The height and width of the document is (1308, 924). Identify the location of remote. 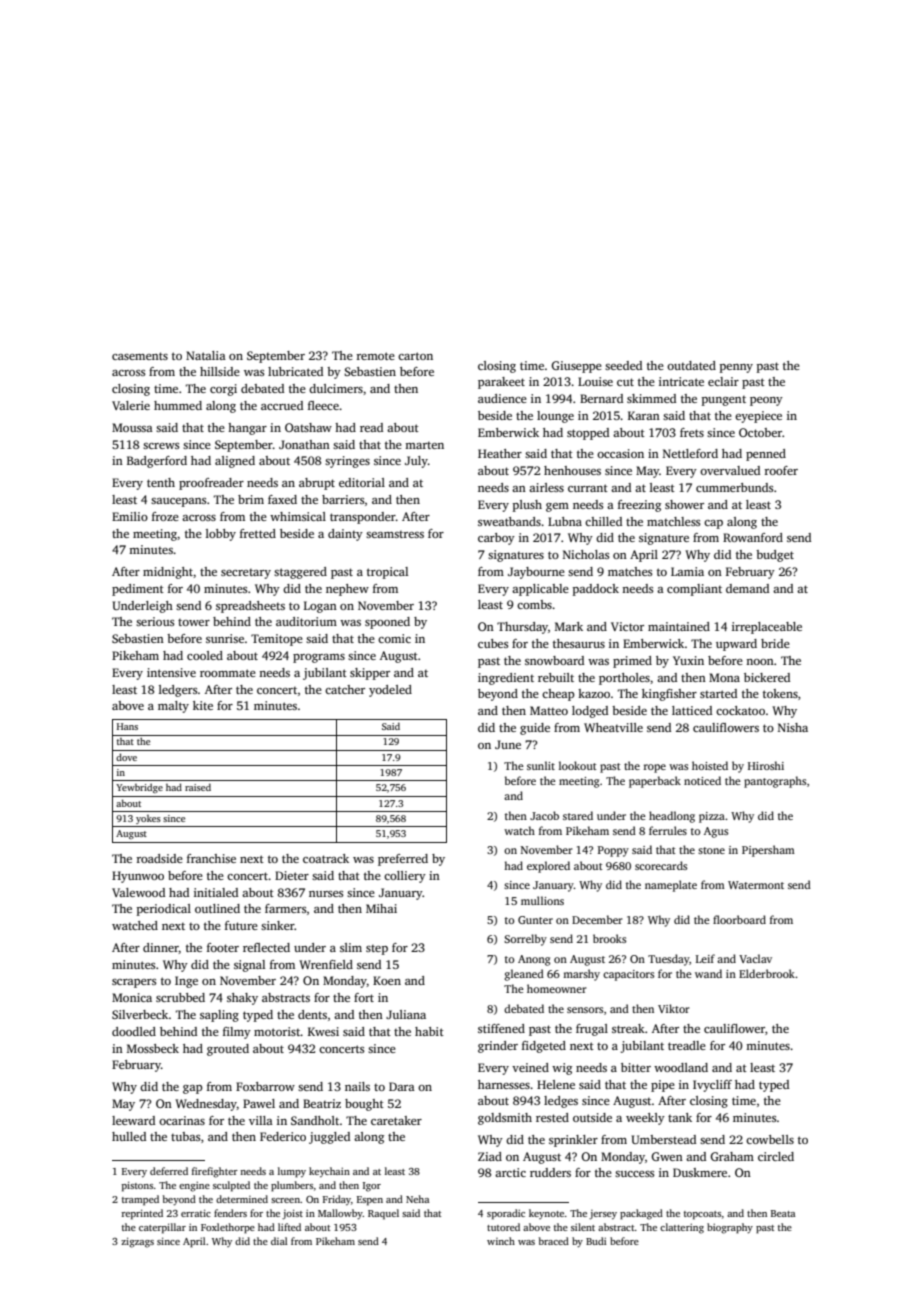
(375, 356).
